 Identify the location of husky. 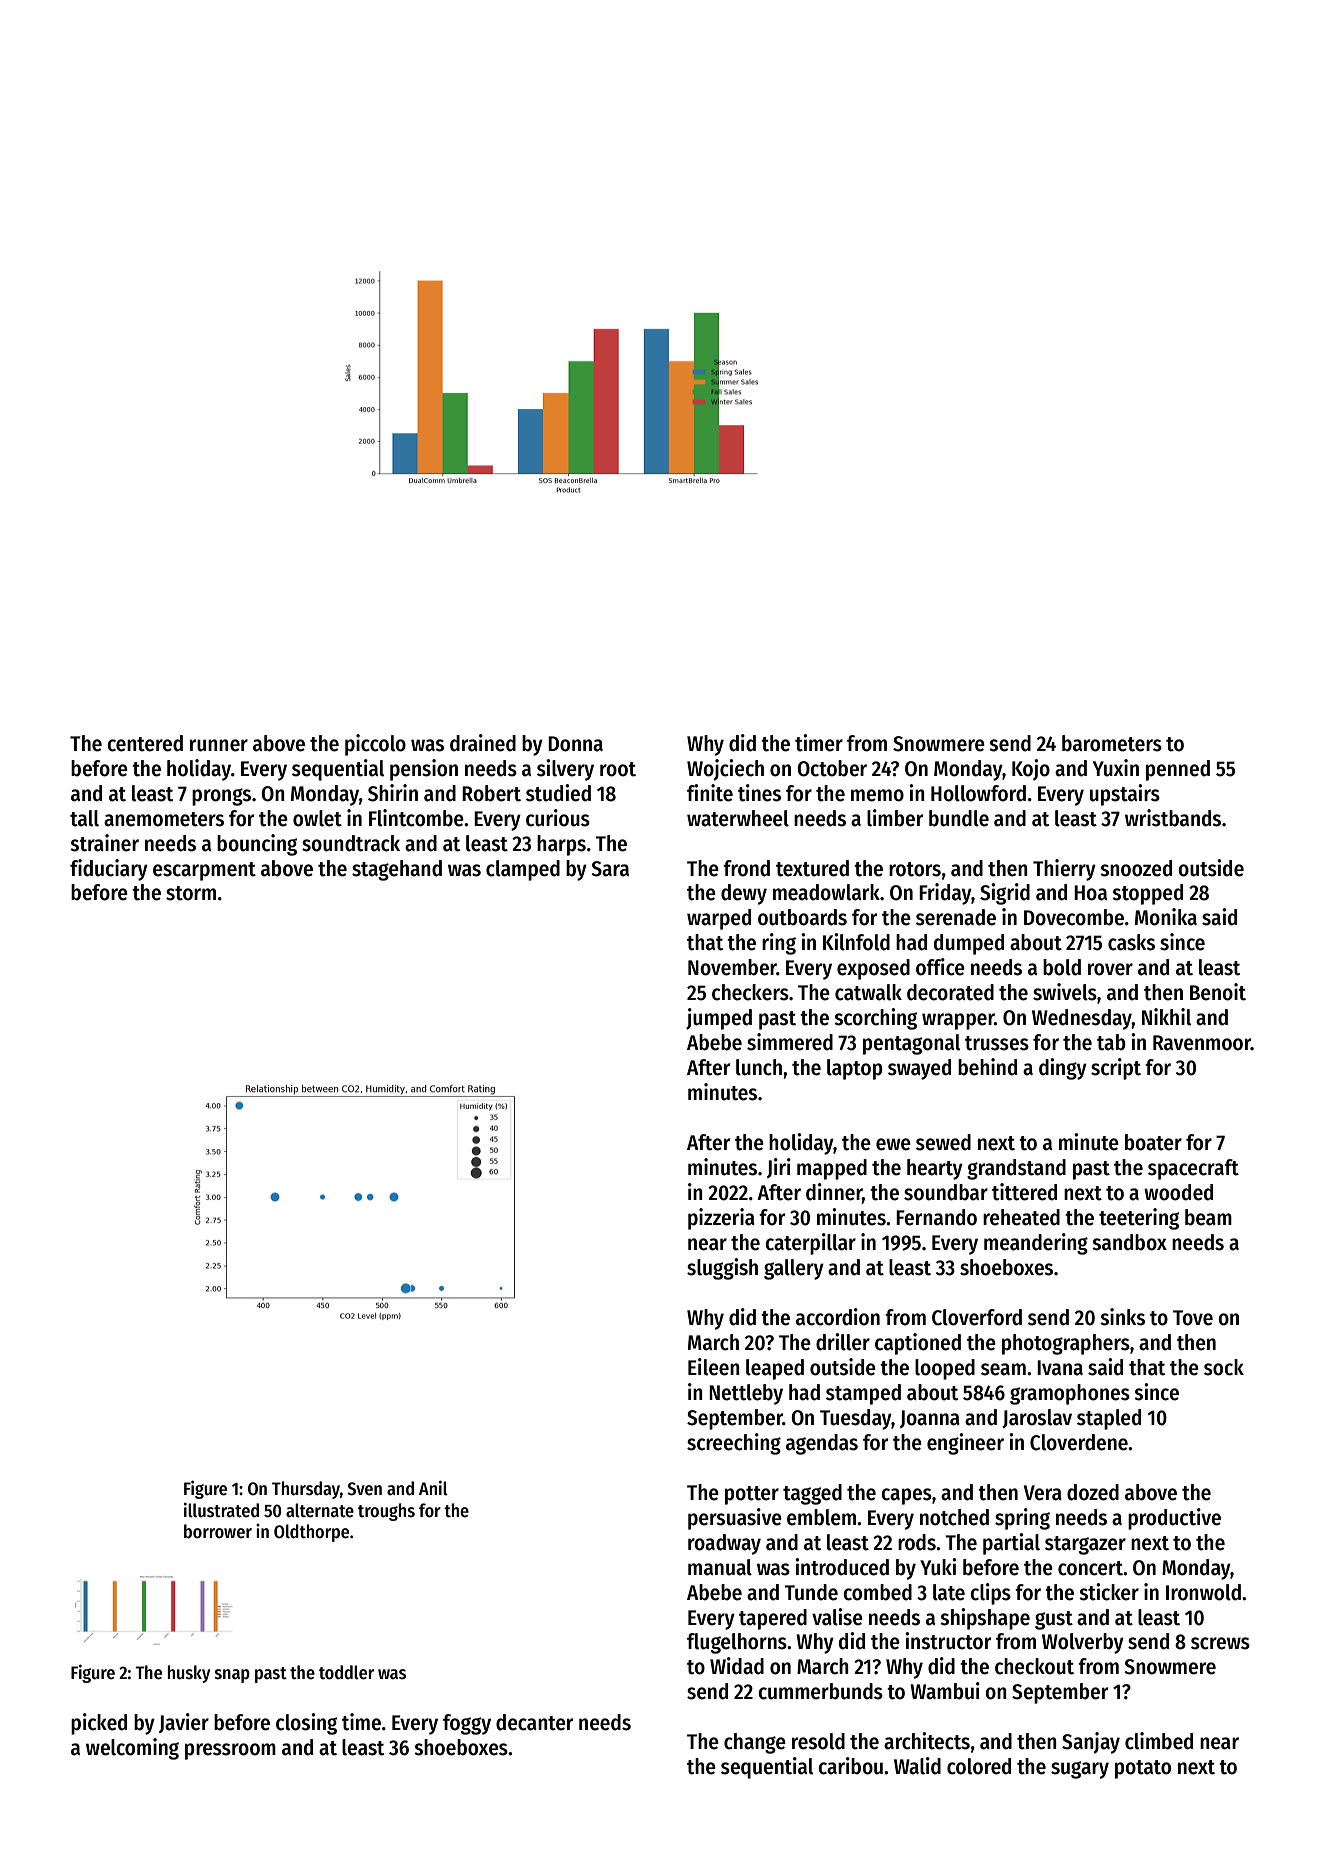
(189, 1674).
